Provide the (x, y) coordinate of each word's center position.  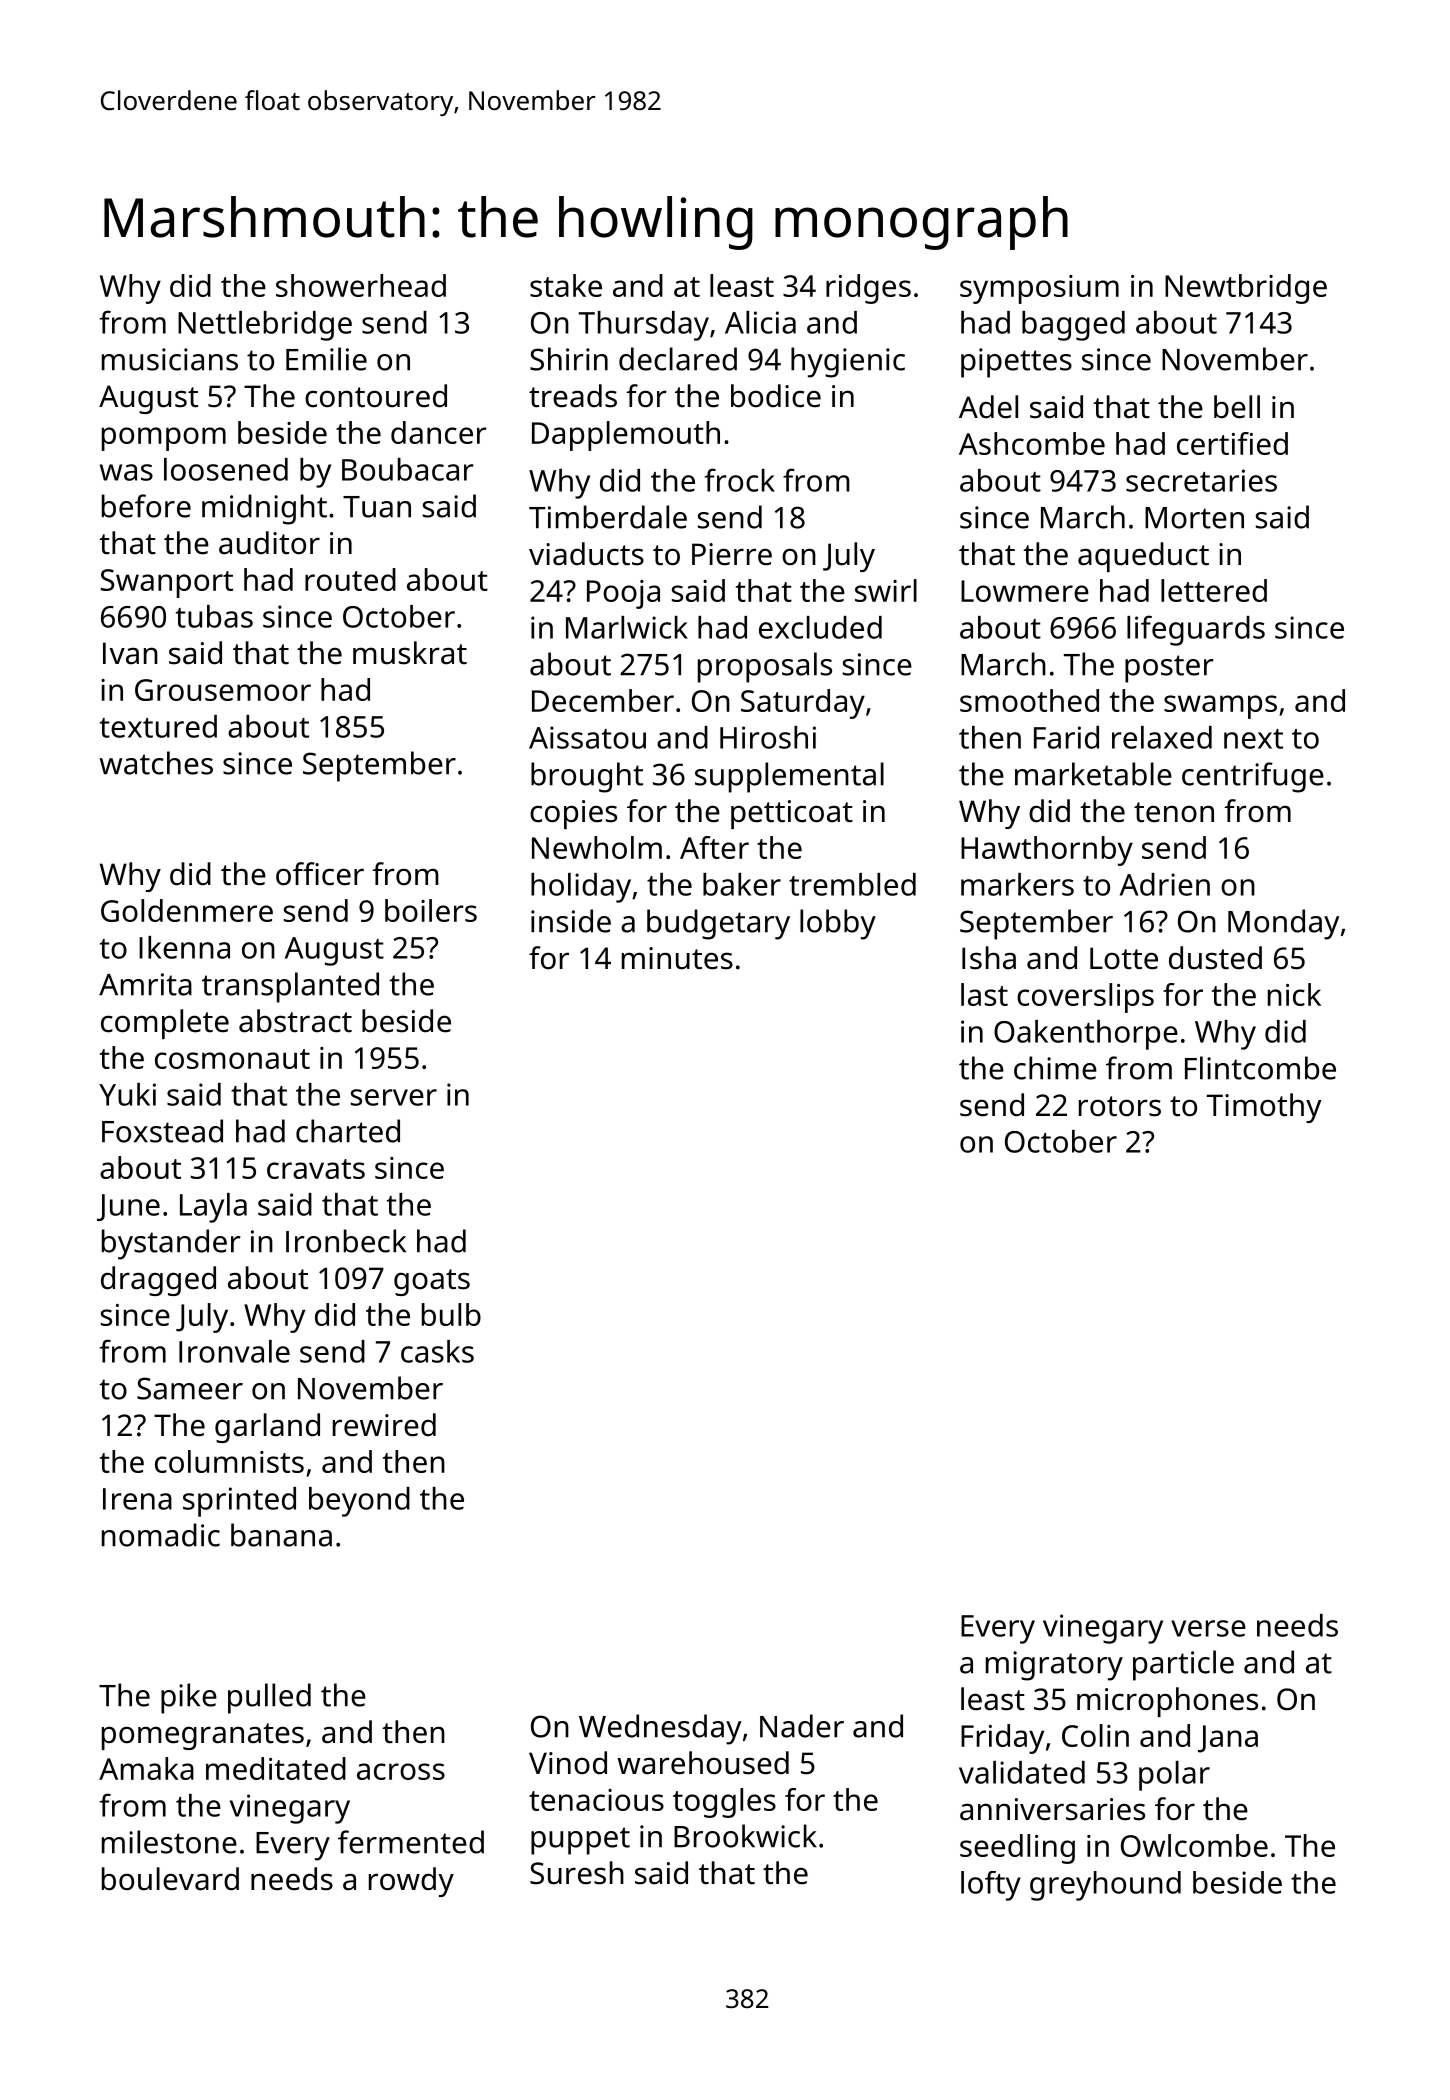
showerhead (361, 285)
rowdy (411, 1882)
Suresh (577, 1873)
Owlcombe (1194, 1845)
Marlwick (627, 627)
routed (350, 579)
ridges (868, 289)
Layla (213, 1208)
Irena (137, 1499)
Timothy (1264, 1108)
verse (1208, 1628)
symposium (1039, 289)
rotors (1120, 1106)
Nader (802, 1726)
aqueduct (1143, 557)
